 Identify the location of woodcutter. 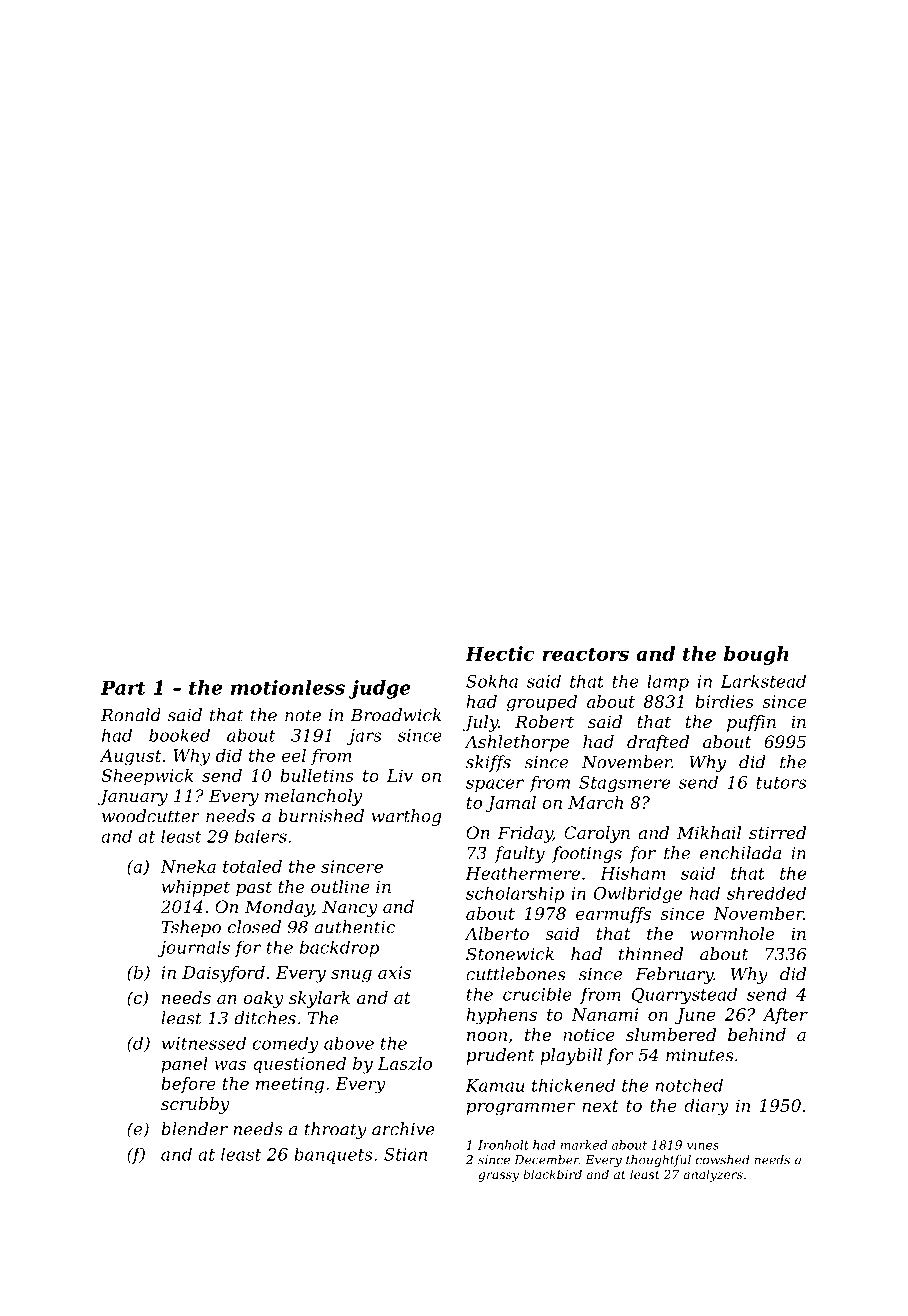
(151, 816).
